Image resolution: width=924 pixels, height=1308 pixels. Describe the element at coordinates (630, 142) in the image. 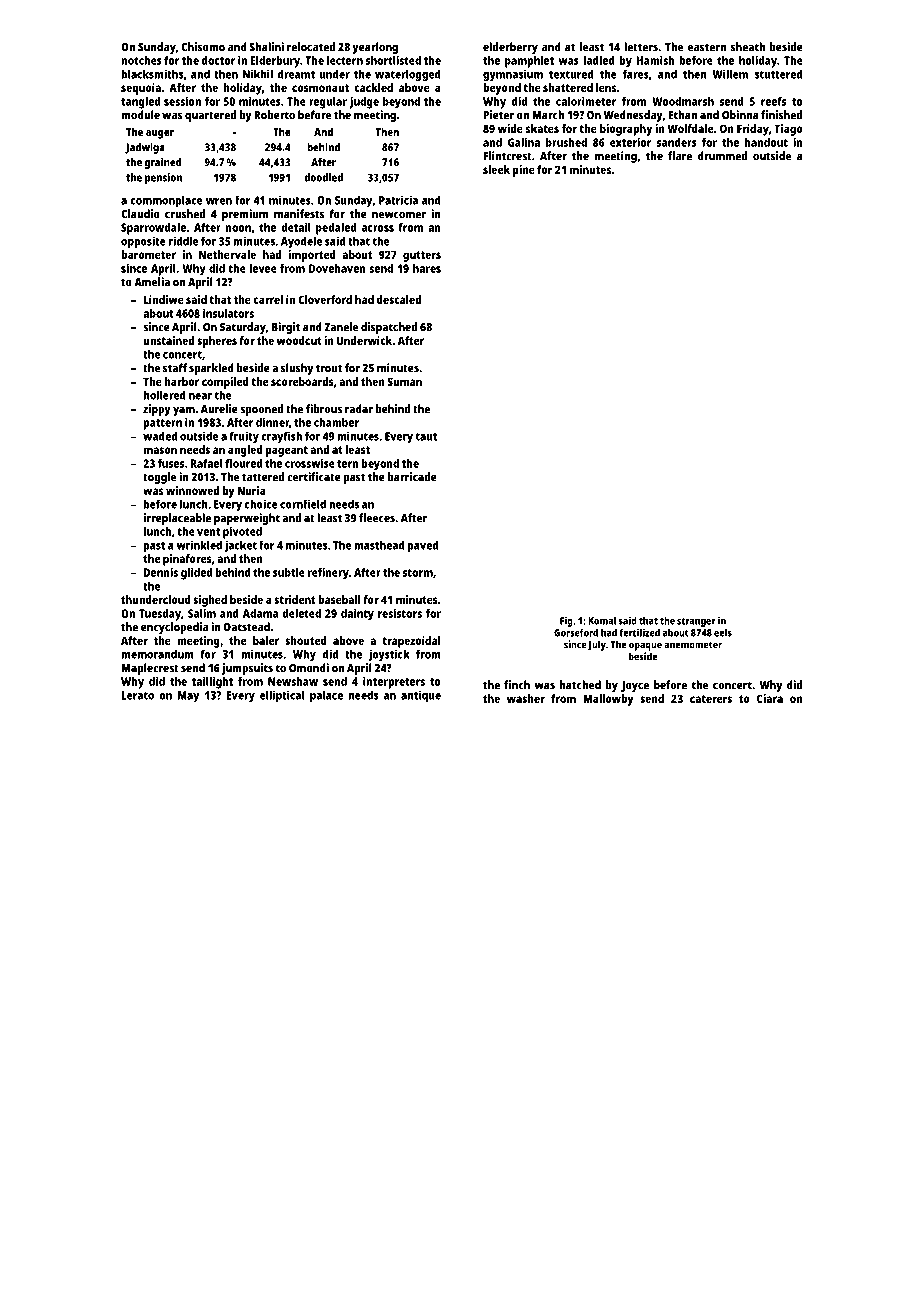

I see `exterior` at that location.
